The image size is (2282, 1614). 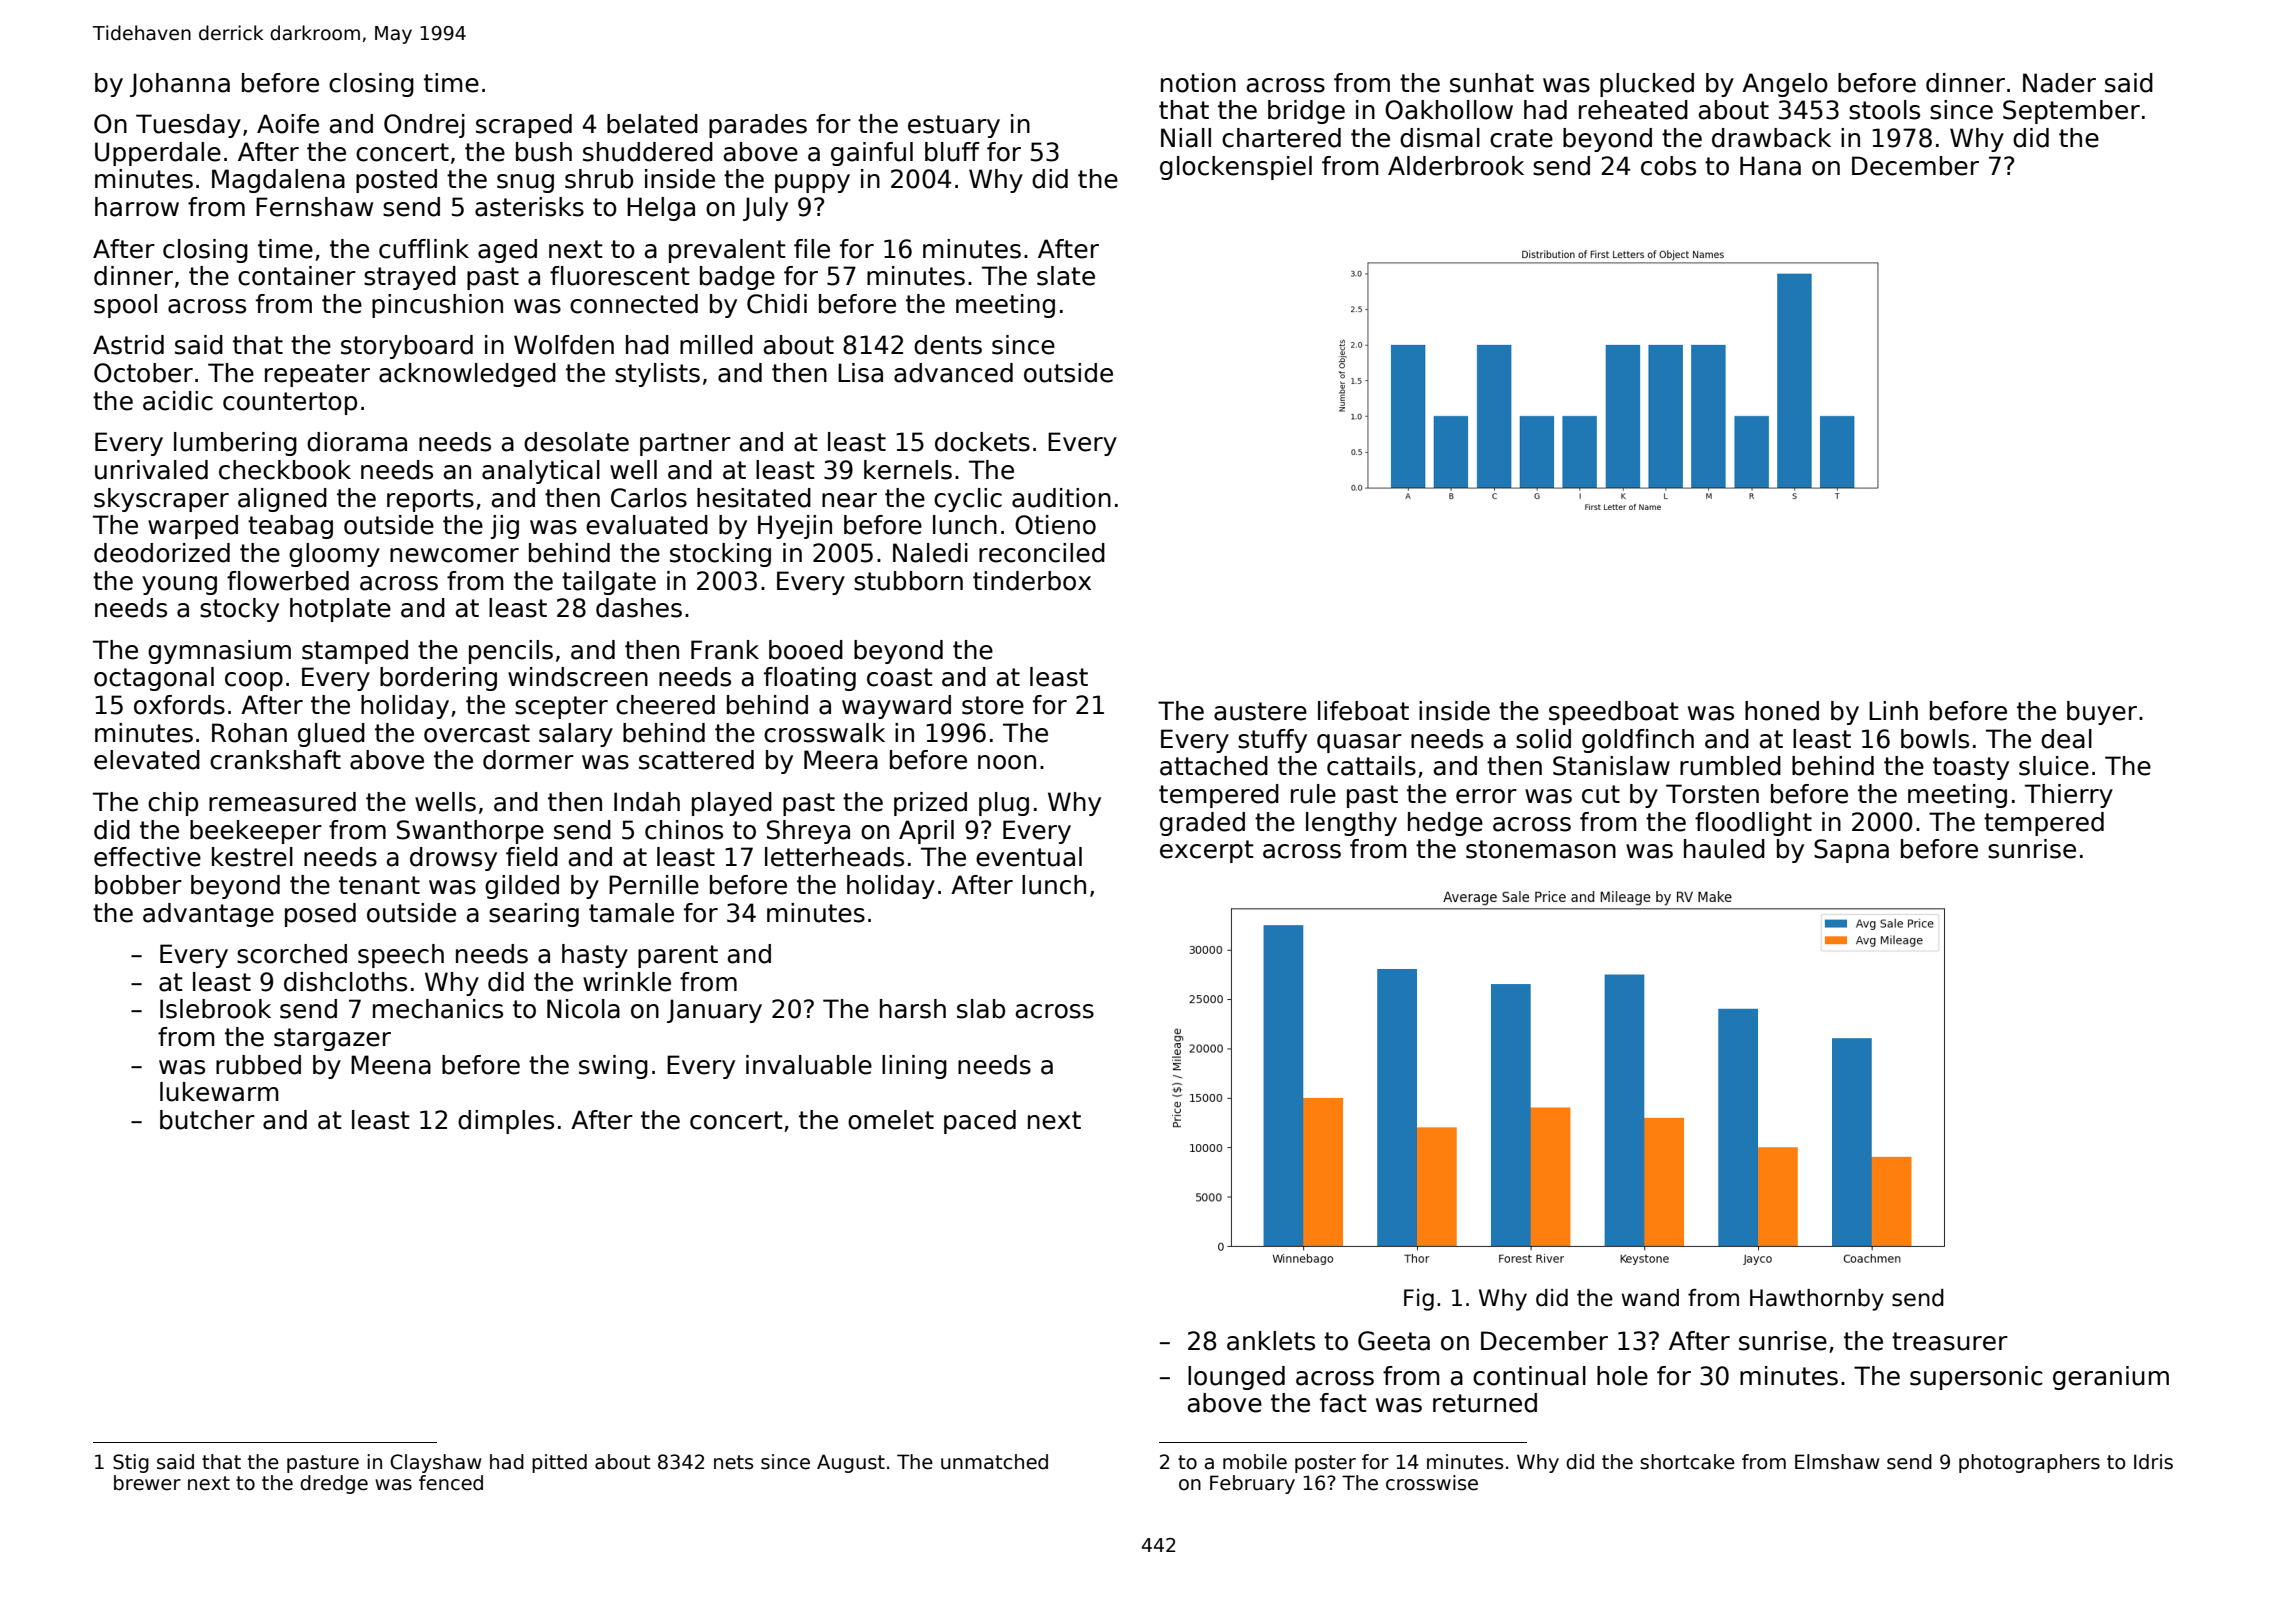 I want to click on treasurer, so click(x=1950, y=1341).
